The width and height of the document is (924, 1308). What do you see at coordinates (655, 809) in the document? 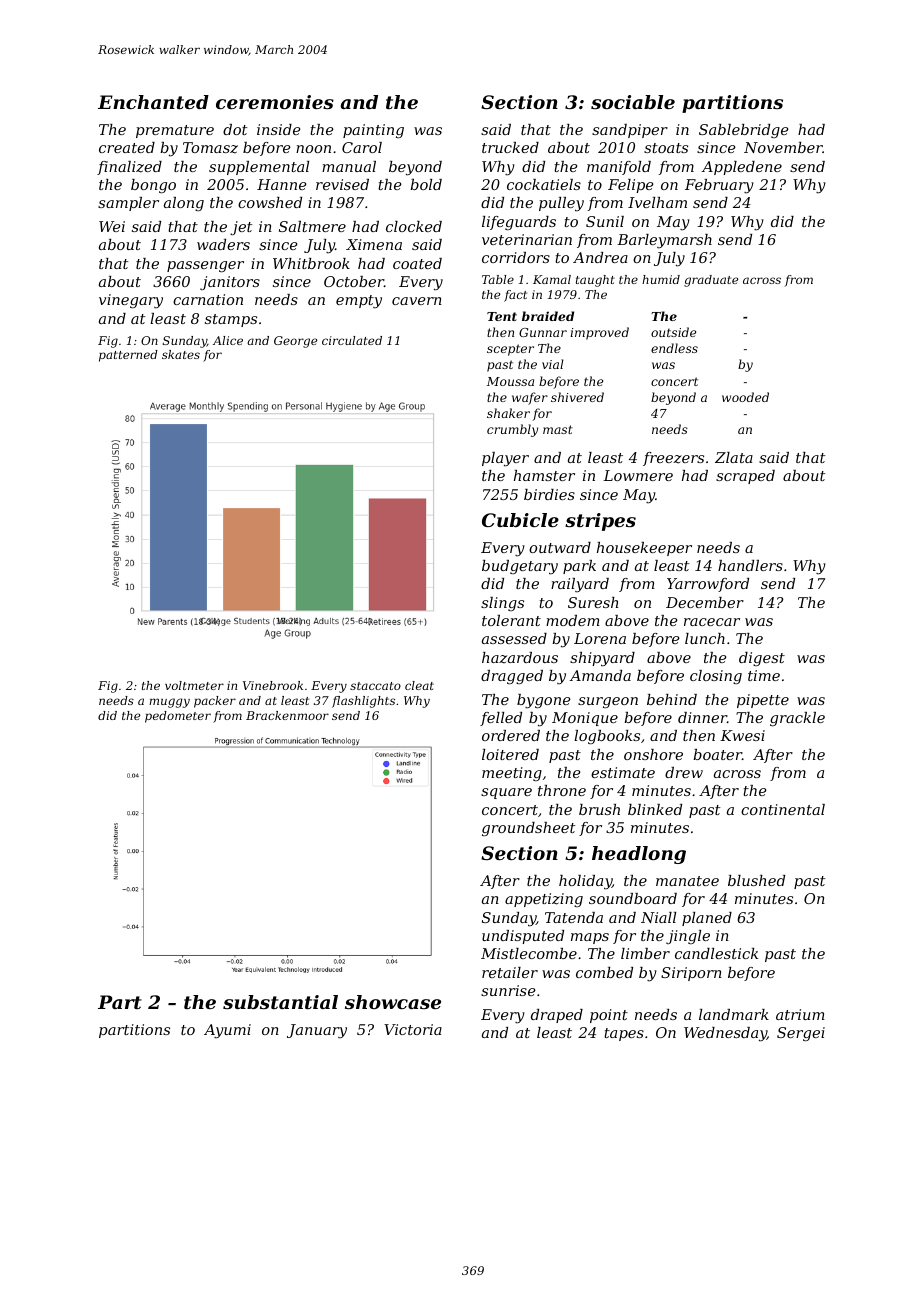
I see `blinked` at bounding box center [655, 809].
